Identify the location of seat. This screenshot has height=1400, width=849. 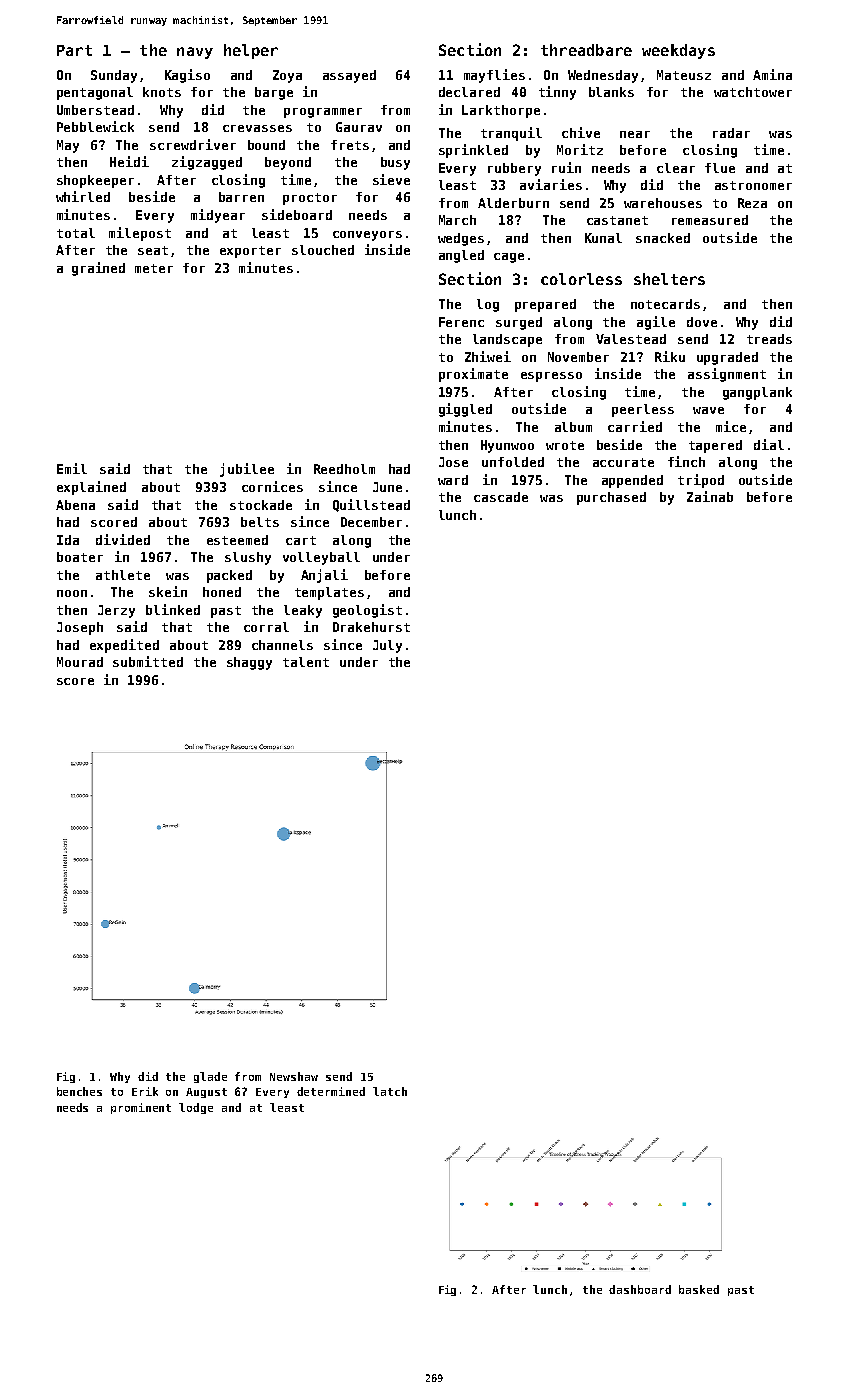
(153, 250).
